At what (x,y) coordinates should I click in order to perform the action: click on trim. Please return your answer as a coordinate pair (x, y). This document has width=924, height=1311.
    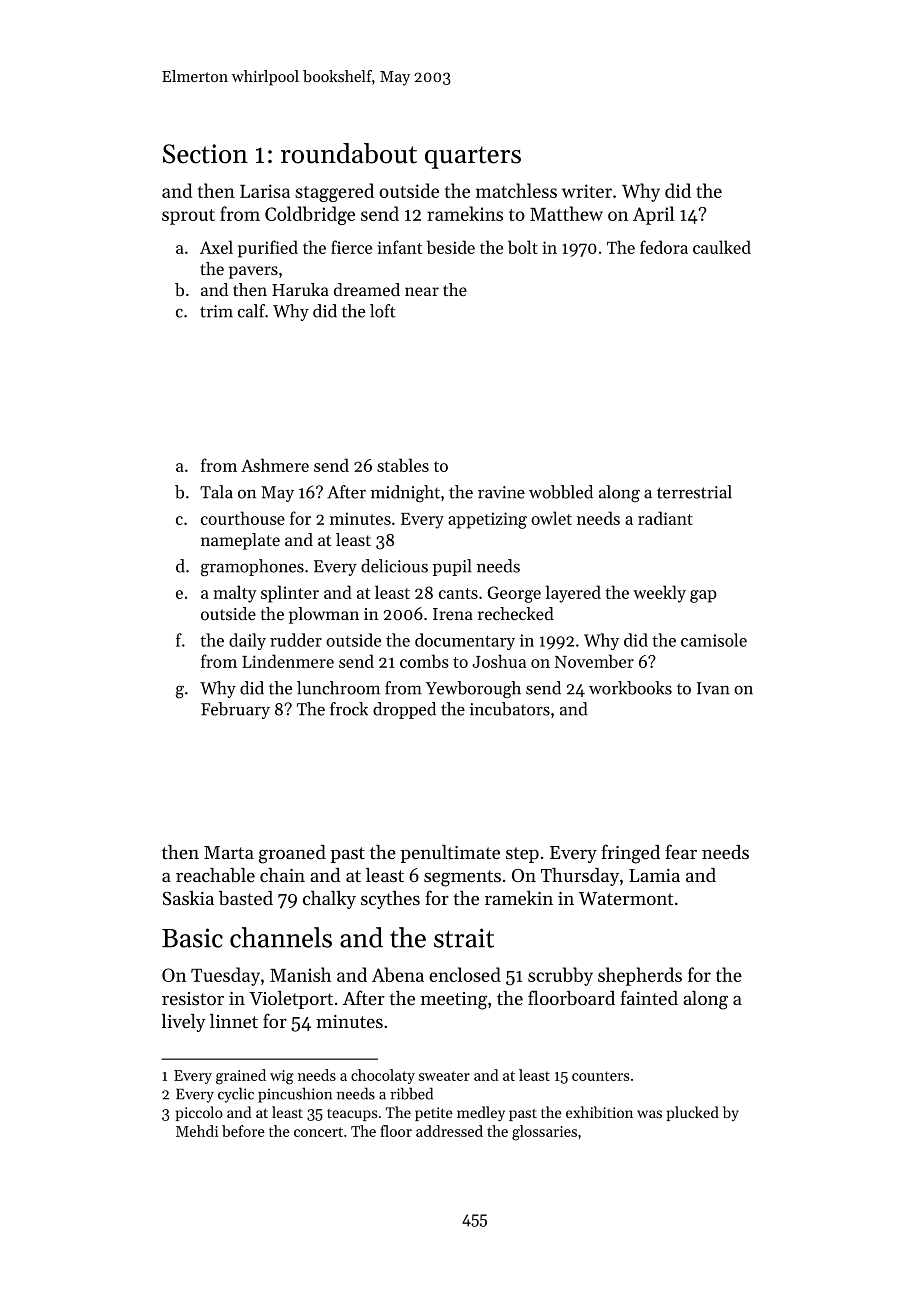
    Looking at the image, I should click on (216, 311).
